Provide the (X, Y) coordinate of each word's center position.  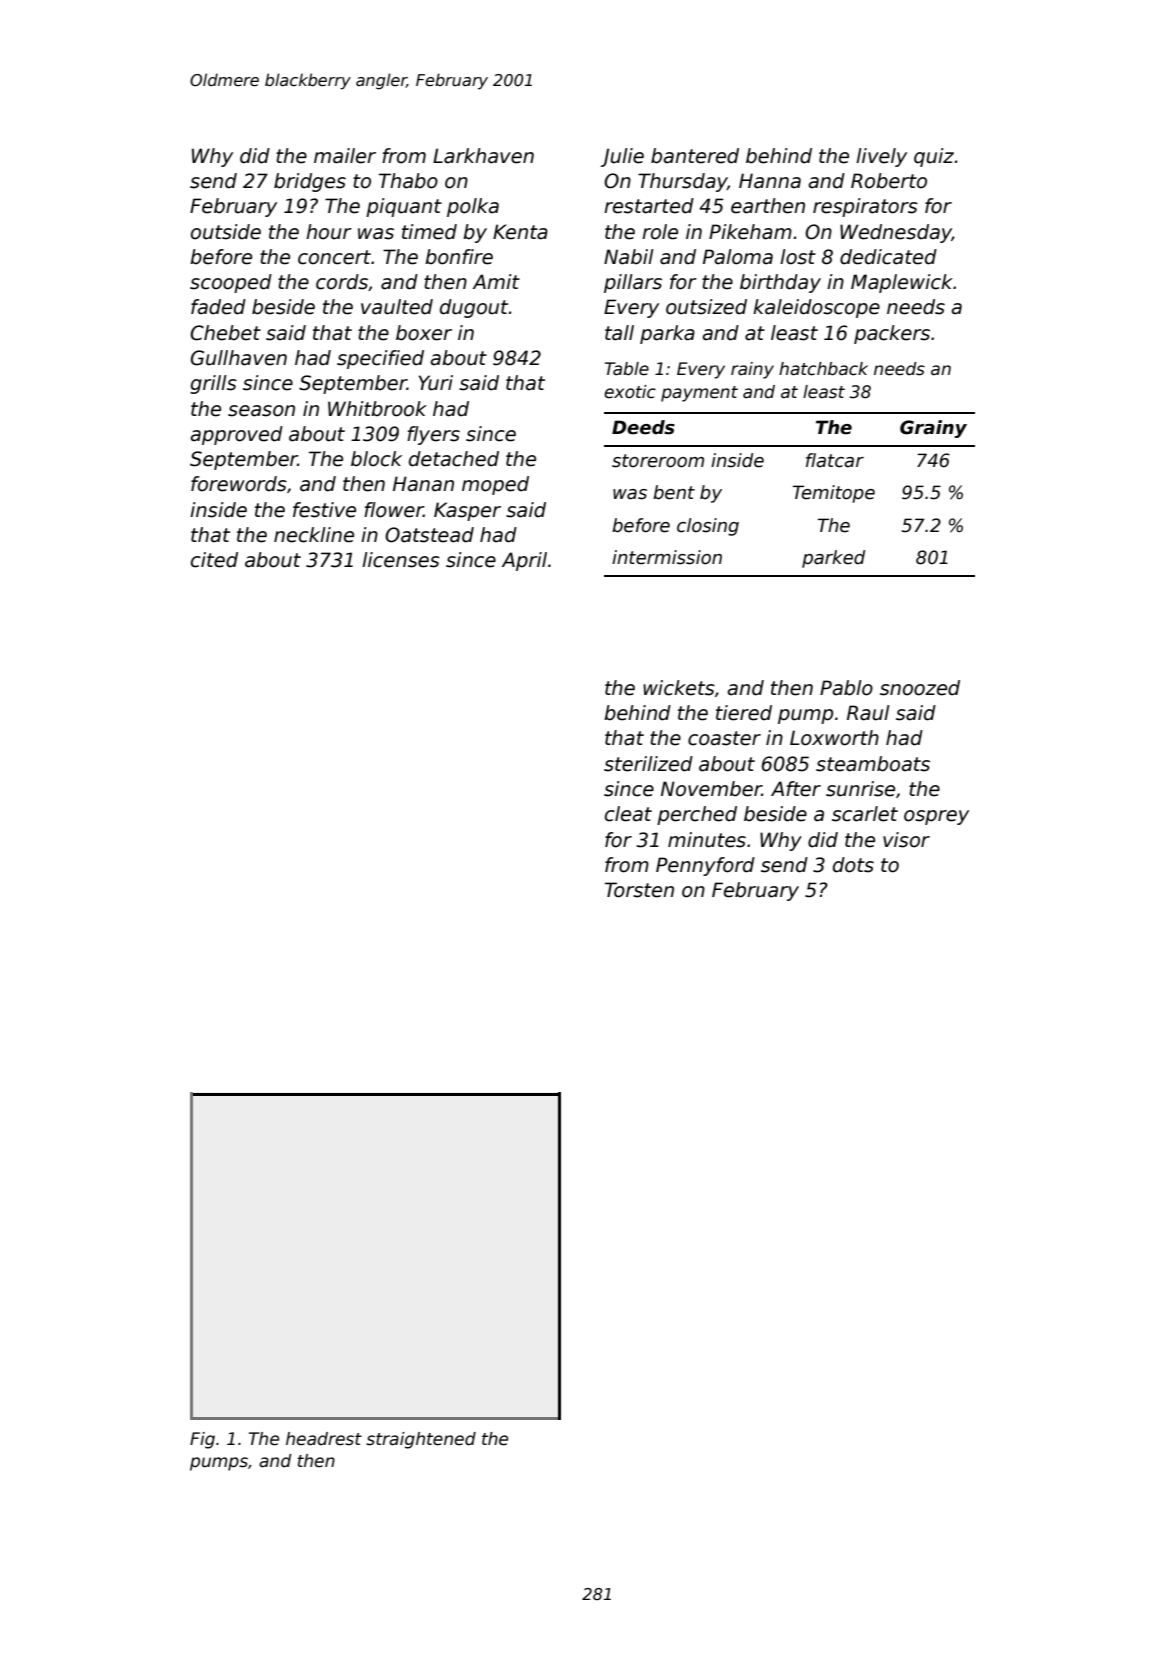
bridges (310, 182)
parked (833, 559)
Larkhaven (483, 156)
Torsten (639, 890)
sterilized (648, 764)
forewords (239, 484)
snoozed (920, 688)
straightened (421, 1440)
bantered (695, 156)
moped (495, 485)
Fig (202, 1440)
